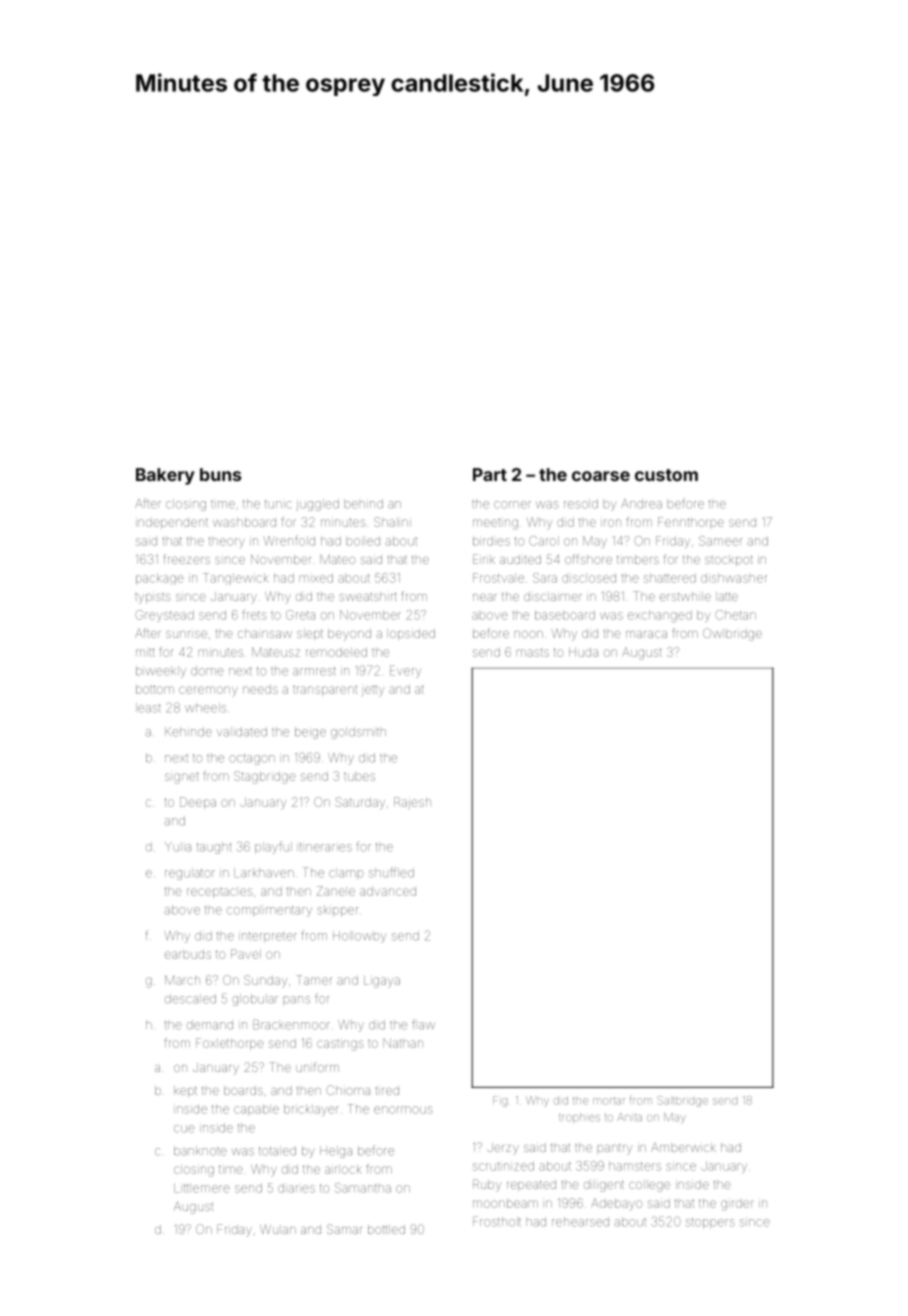 Image resolution: width=908 pixels, height=1316 pixels. I want to click on shuffled, so click(391, 872).
